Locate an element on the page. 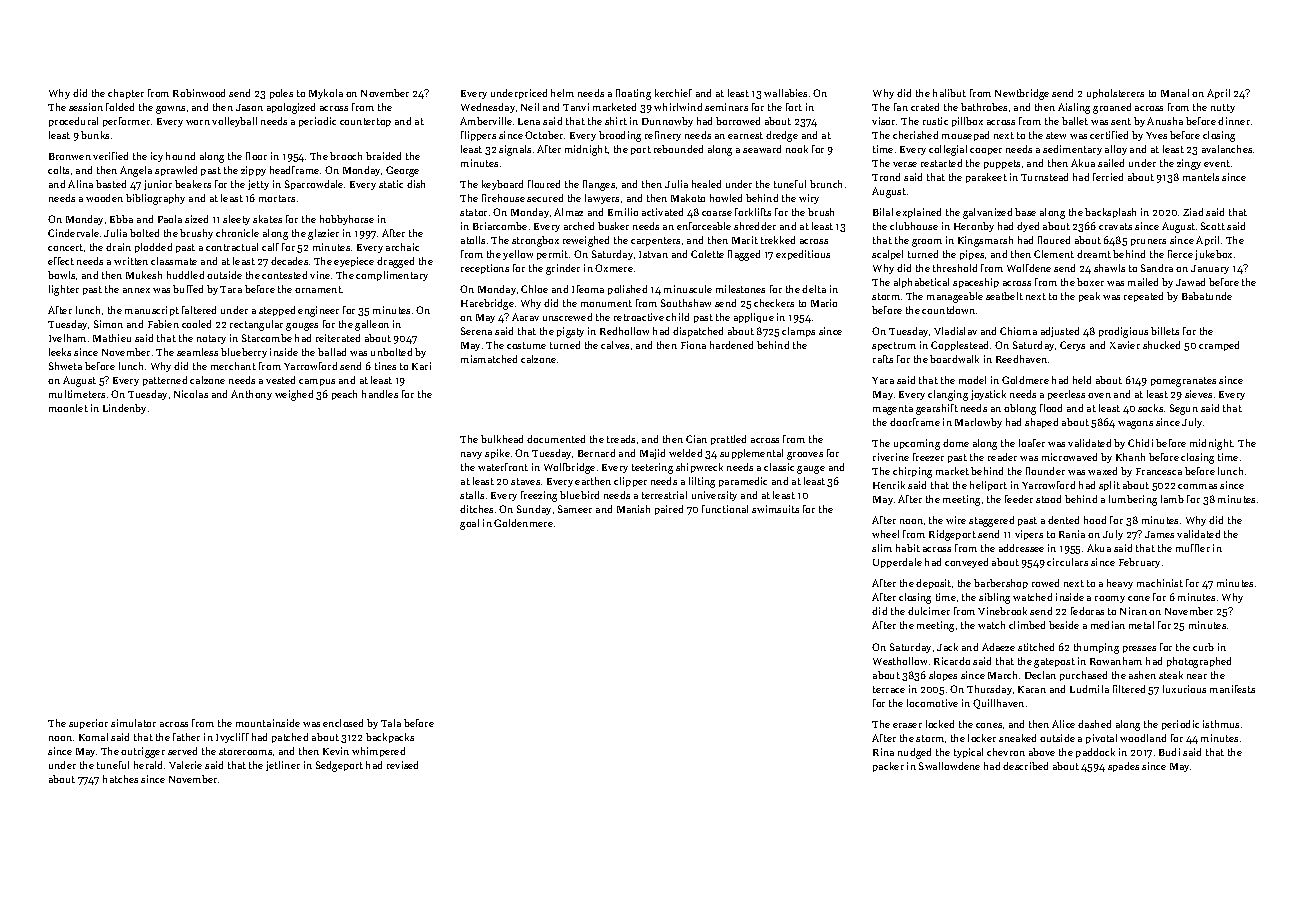 Image resolution: width=1308 pixels, height=924 pixels. calves is located at coordinates (615, 345).
